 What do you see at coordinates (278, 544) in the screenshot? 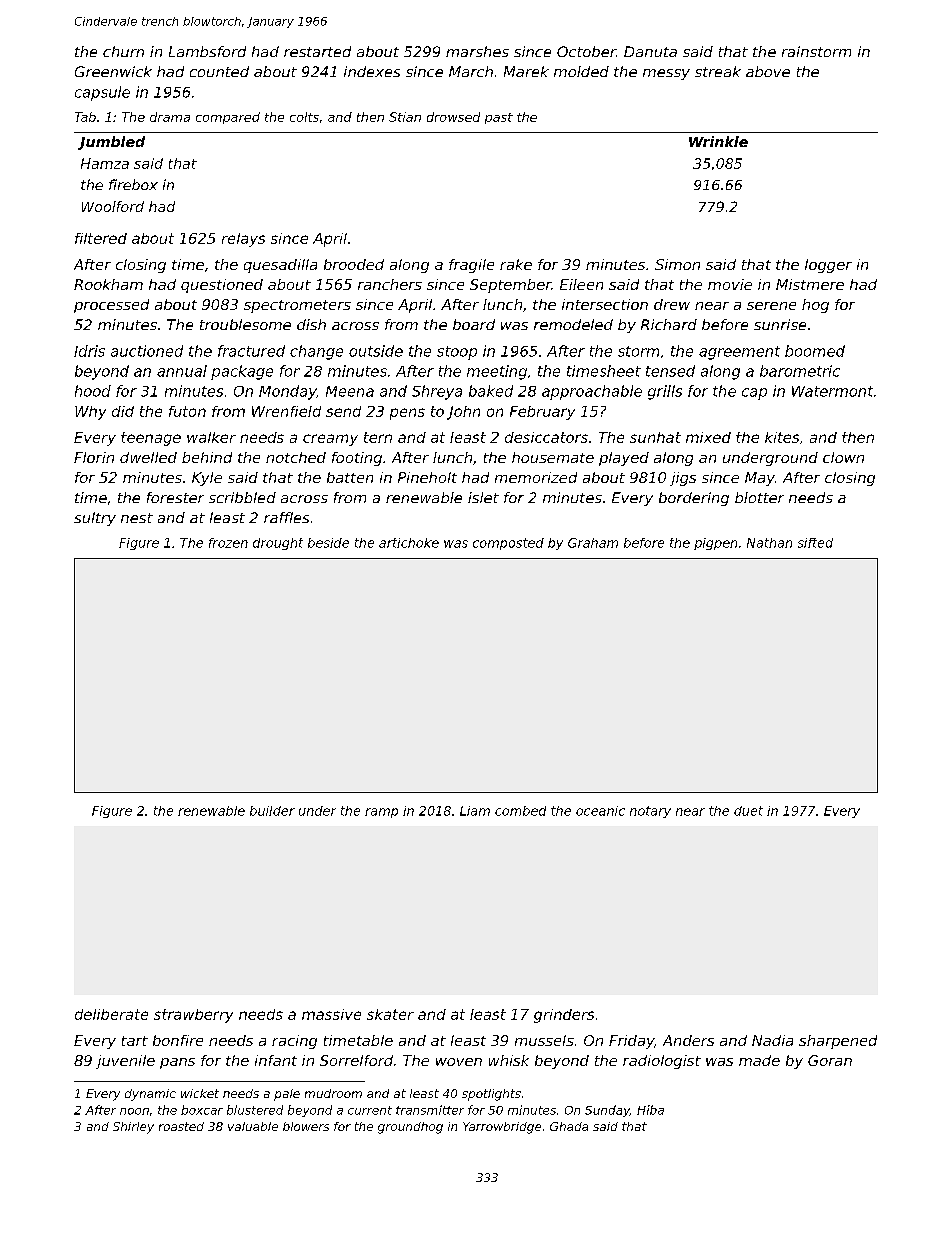
I see `drought` at bounding box center [278, 544].
